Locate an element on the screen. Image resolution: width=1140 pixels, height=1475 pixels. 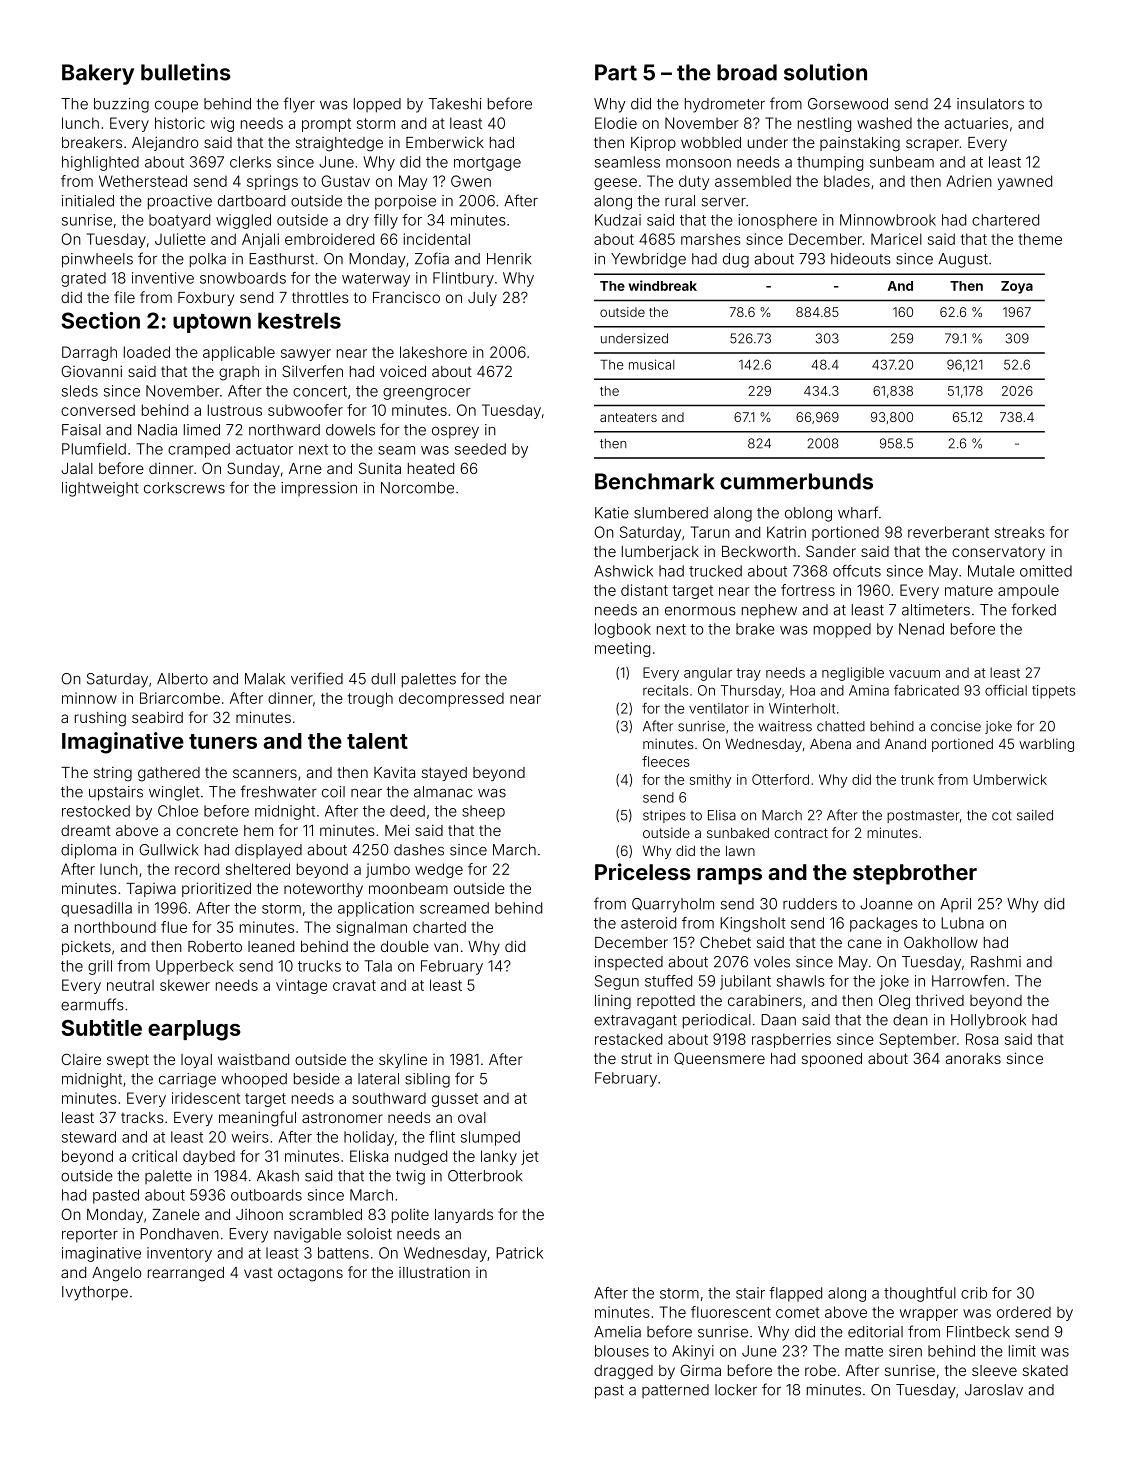
Akinyi is located at coordinates (693, 1352).
